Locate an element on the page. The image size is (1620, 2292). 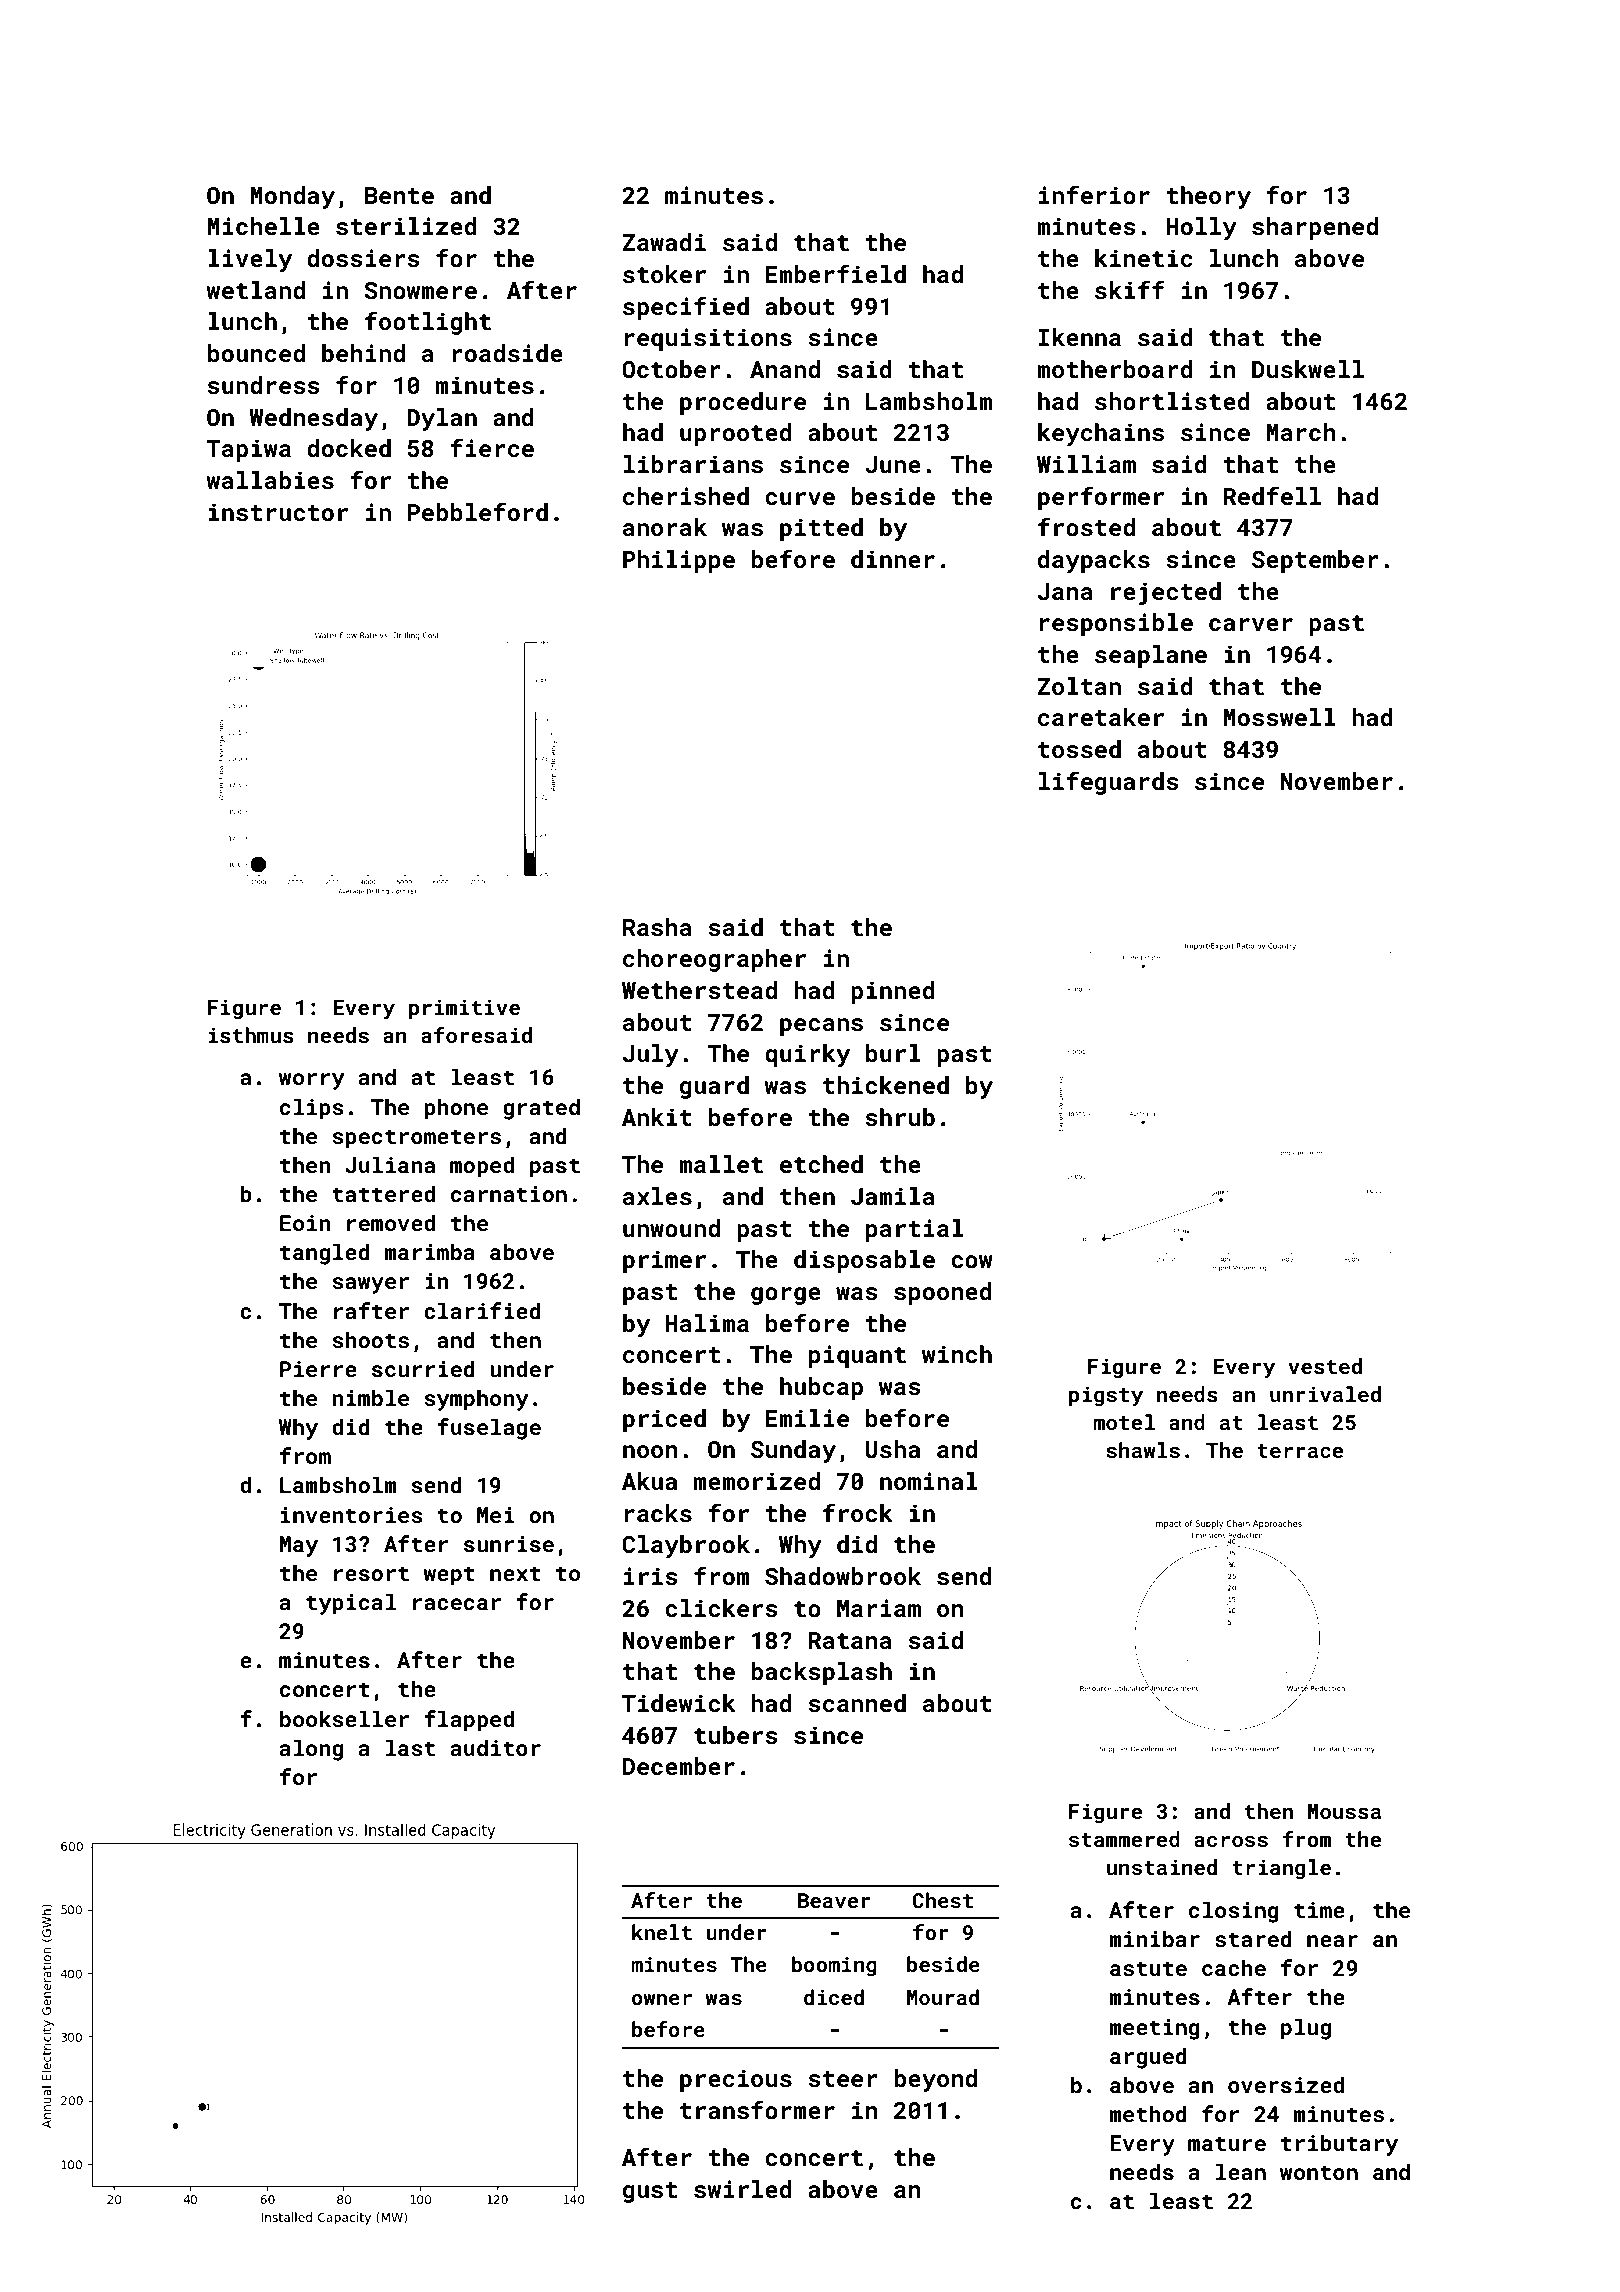
swirled is located at coordinates (743, 2189).
